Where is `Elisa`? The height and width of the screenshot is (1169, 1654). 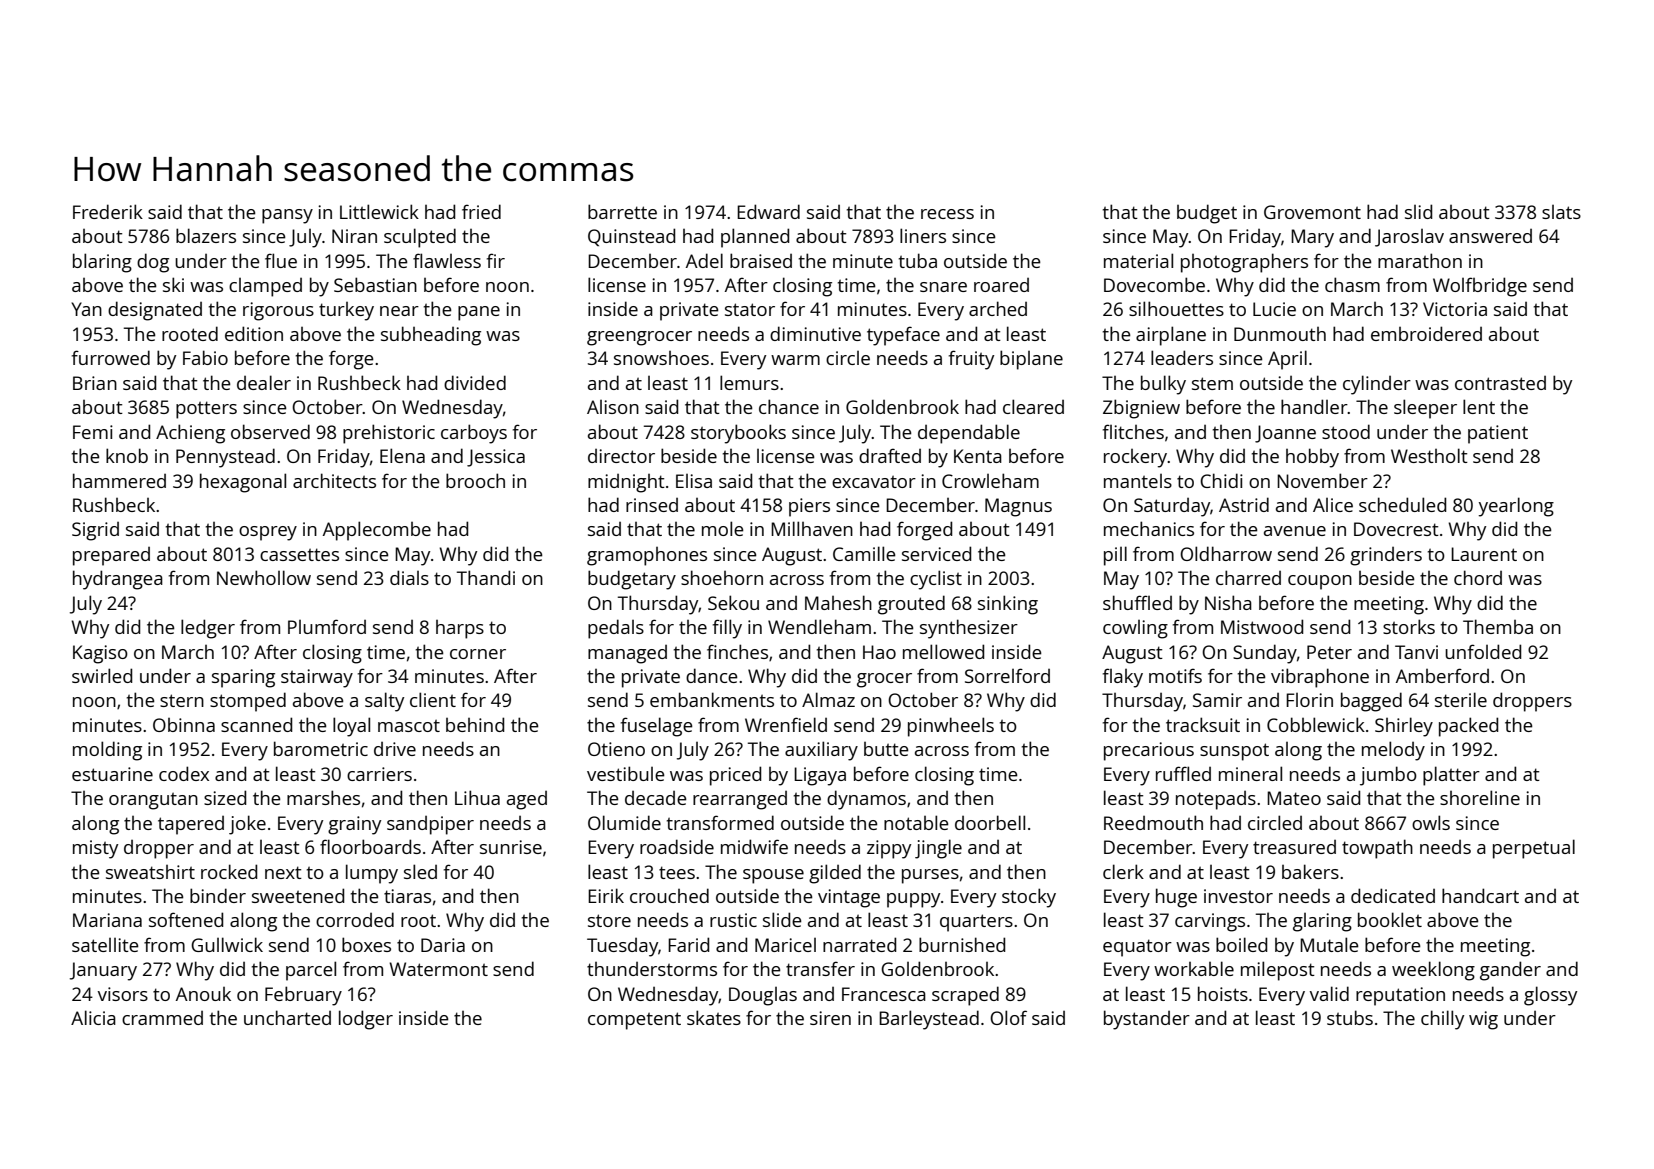 Elisa is located at coordinates (694, 481).
